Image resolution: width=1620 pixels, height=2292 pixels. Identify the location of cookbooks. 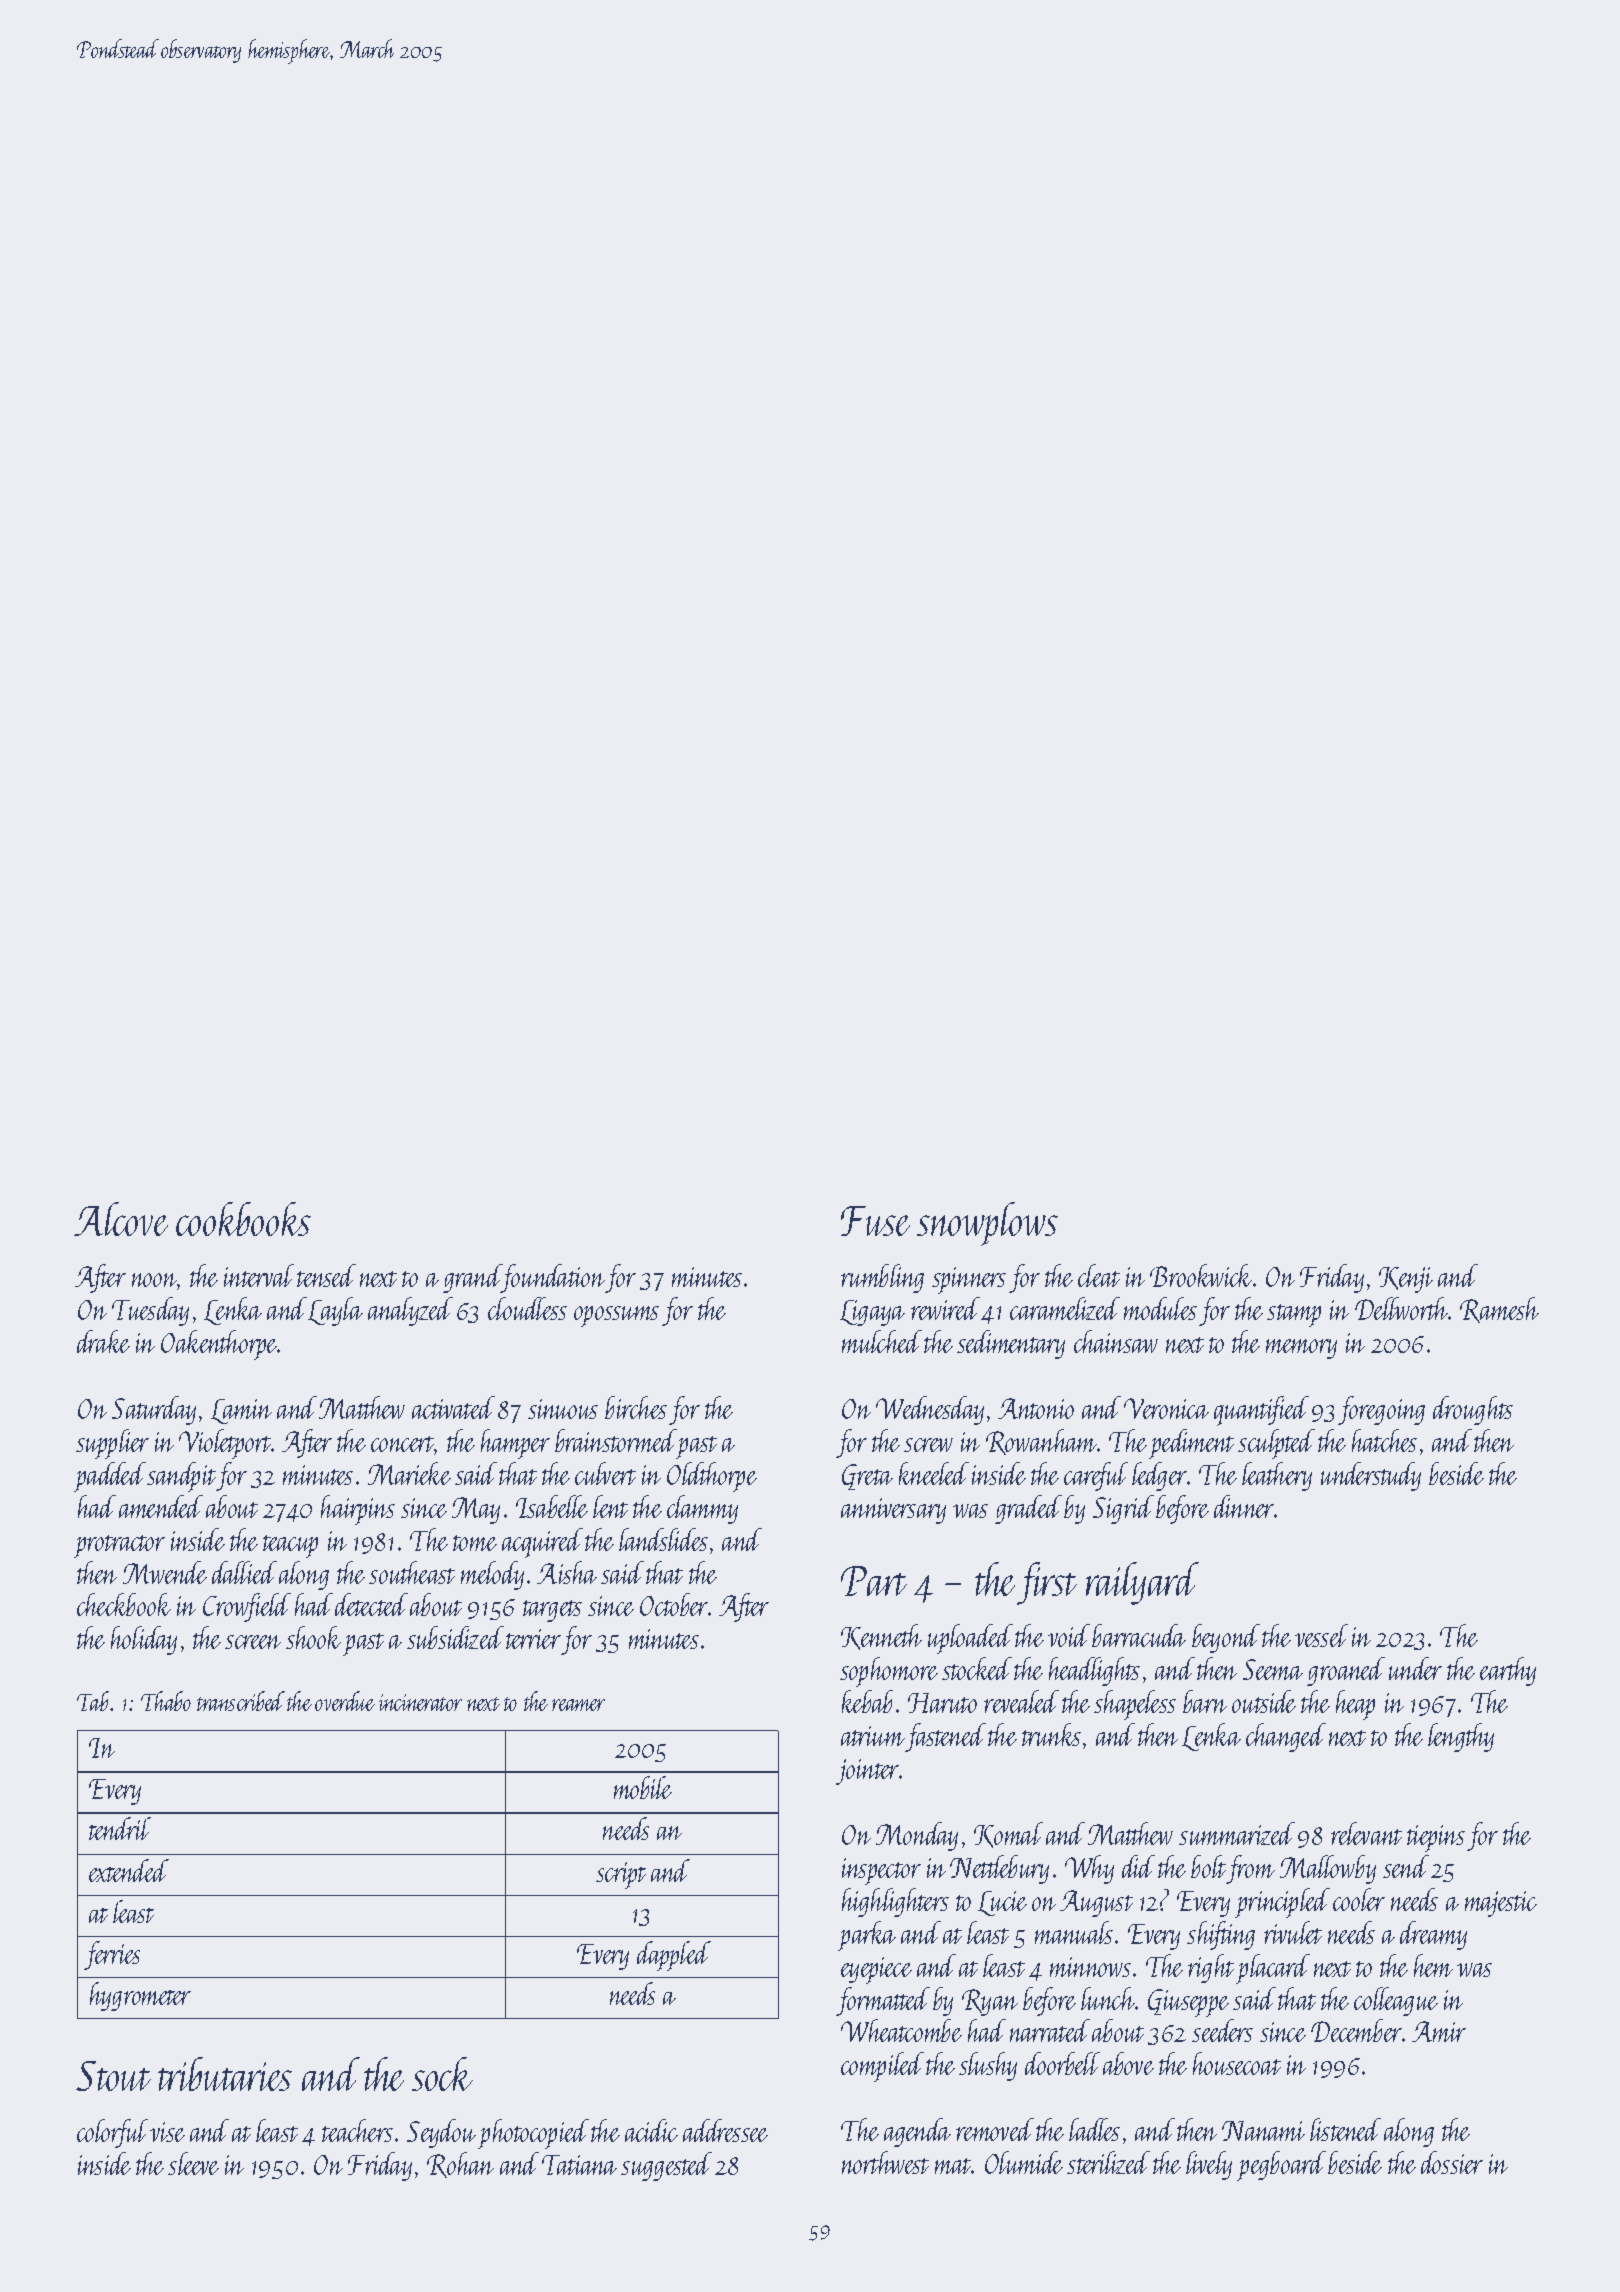
(243, 1219).
